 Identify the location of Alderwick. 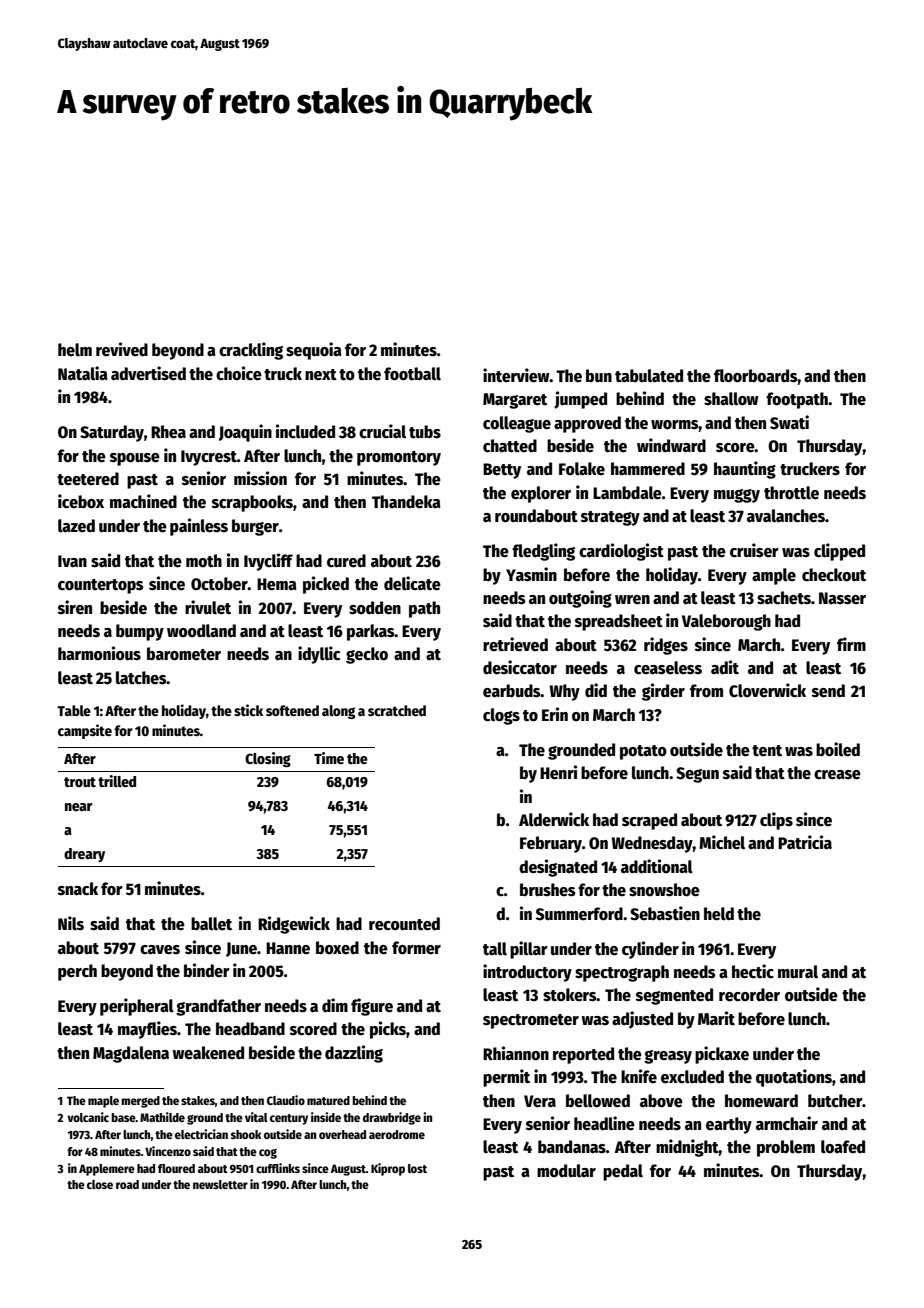
(554, 819).
